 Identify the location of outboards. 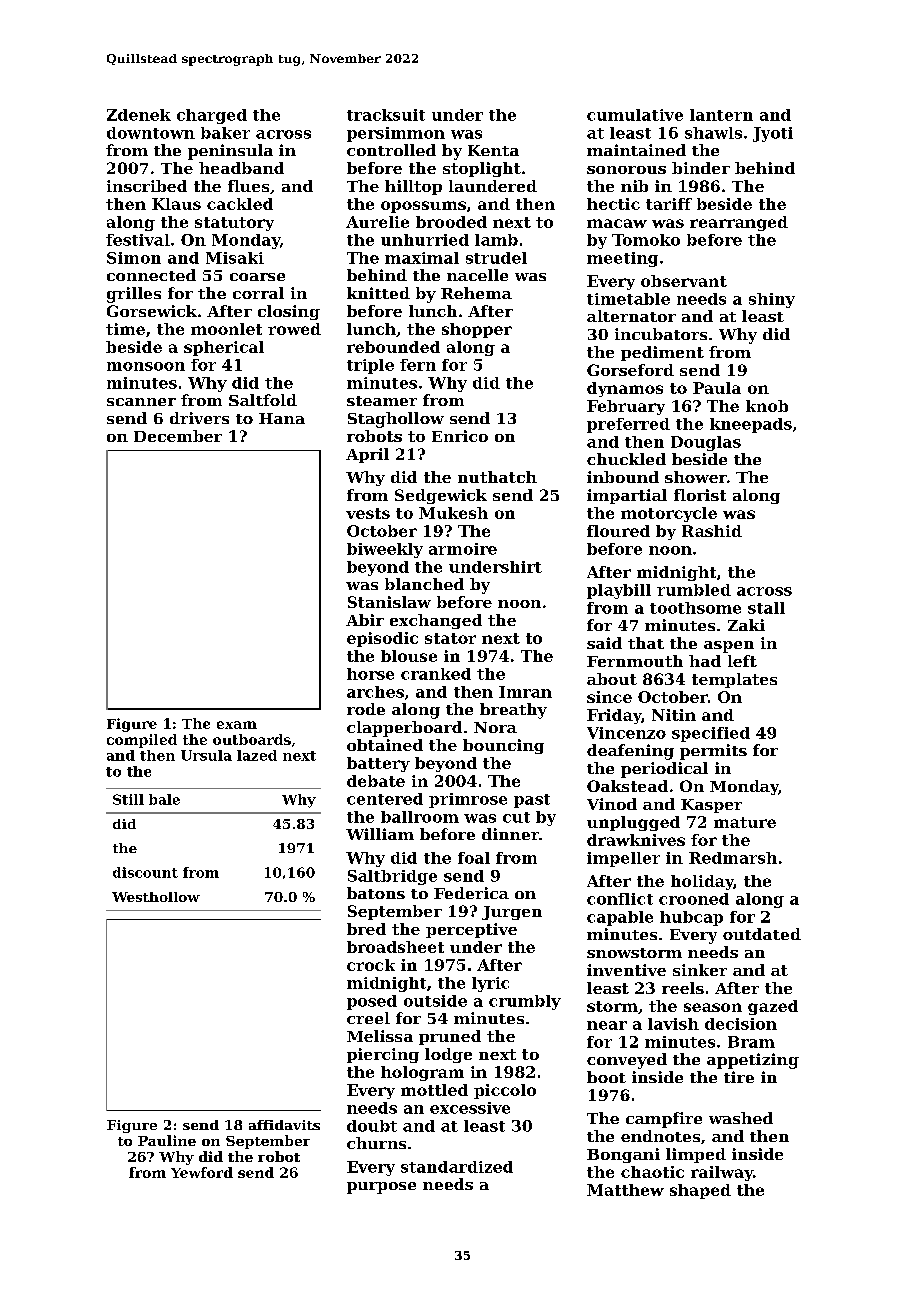
(252, 739).
